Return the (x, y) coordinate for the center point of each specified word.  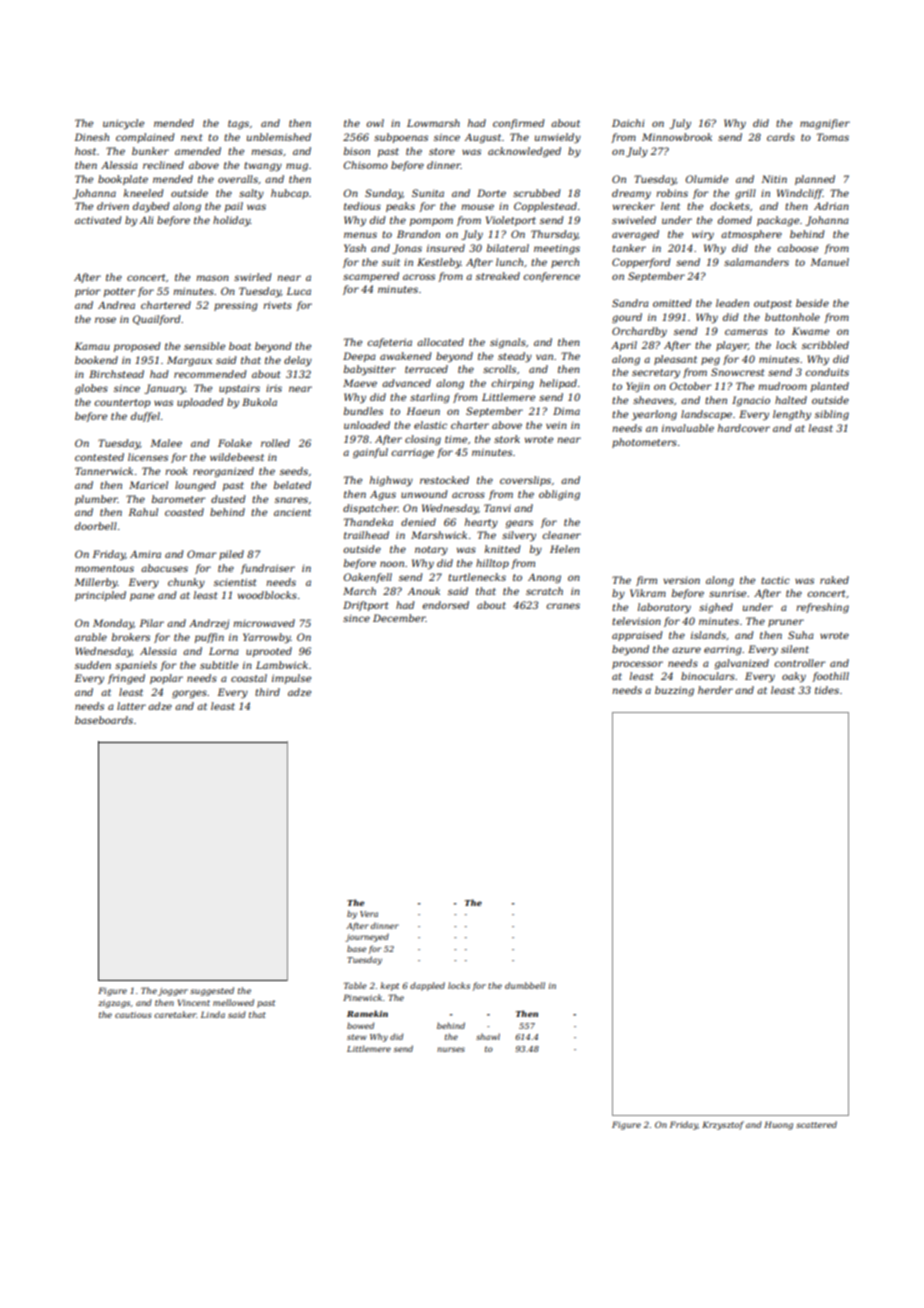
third (267, 692)
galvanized (741, 664)
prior (88, 292)
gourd (627, 318)
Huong (778, 1125)
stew (357, 1037)
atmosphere (751, 235)
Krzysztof (723, 1125)
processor (637, 665)
